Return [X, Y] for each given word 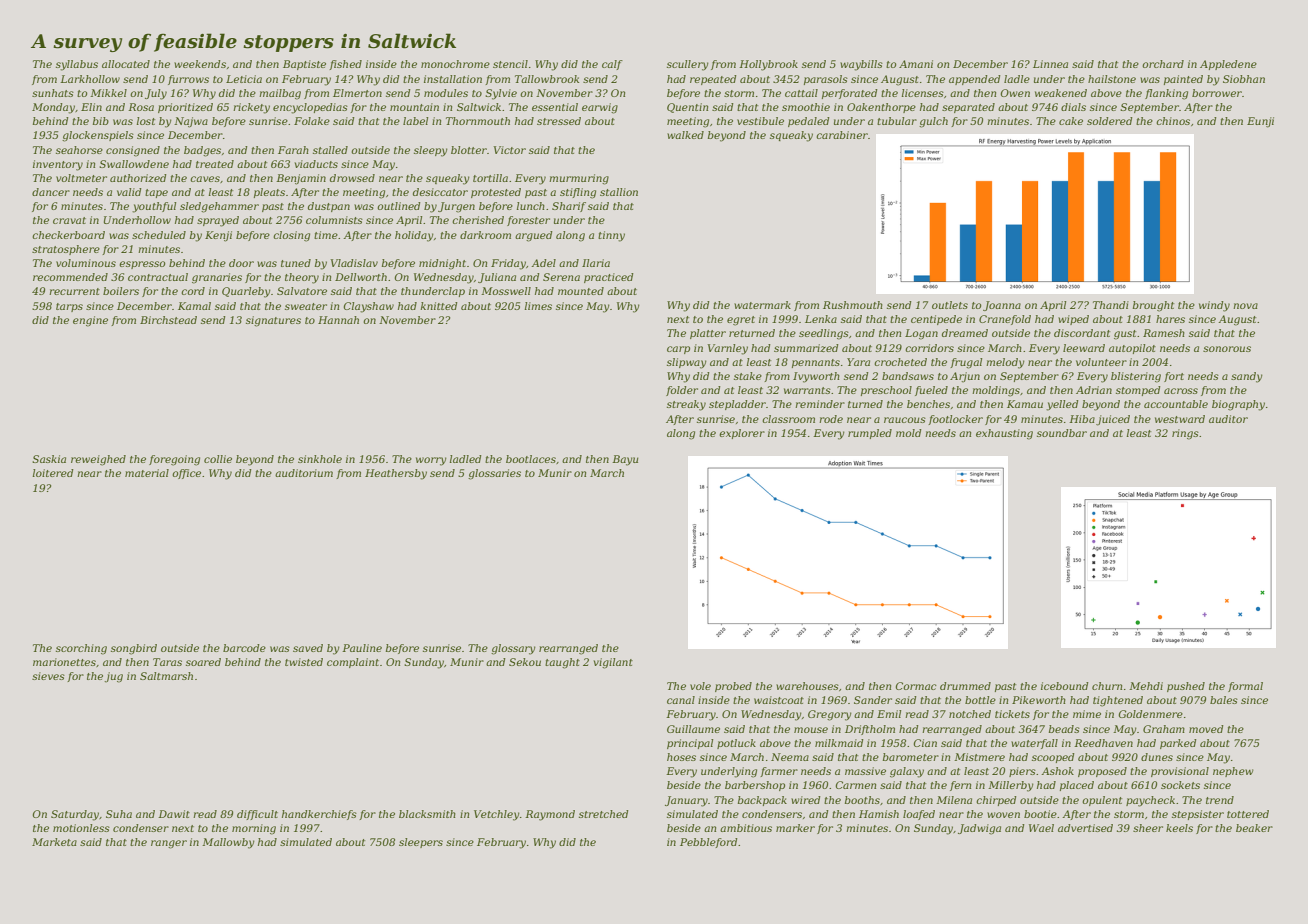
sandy [1247, 377]
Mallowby [228, 843]
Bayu [625, 460]
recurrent [74, 291]
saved [308, 648]
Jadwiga [979, 829]
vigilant [613, 663]
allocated [126, 64]
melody [1005, 363]
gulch [933, 122]
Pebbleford [709, 843]
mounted [581, 291]
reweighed [98, 460]
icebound [1065, 686]
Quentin [687, 108]
